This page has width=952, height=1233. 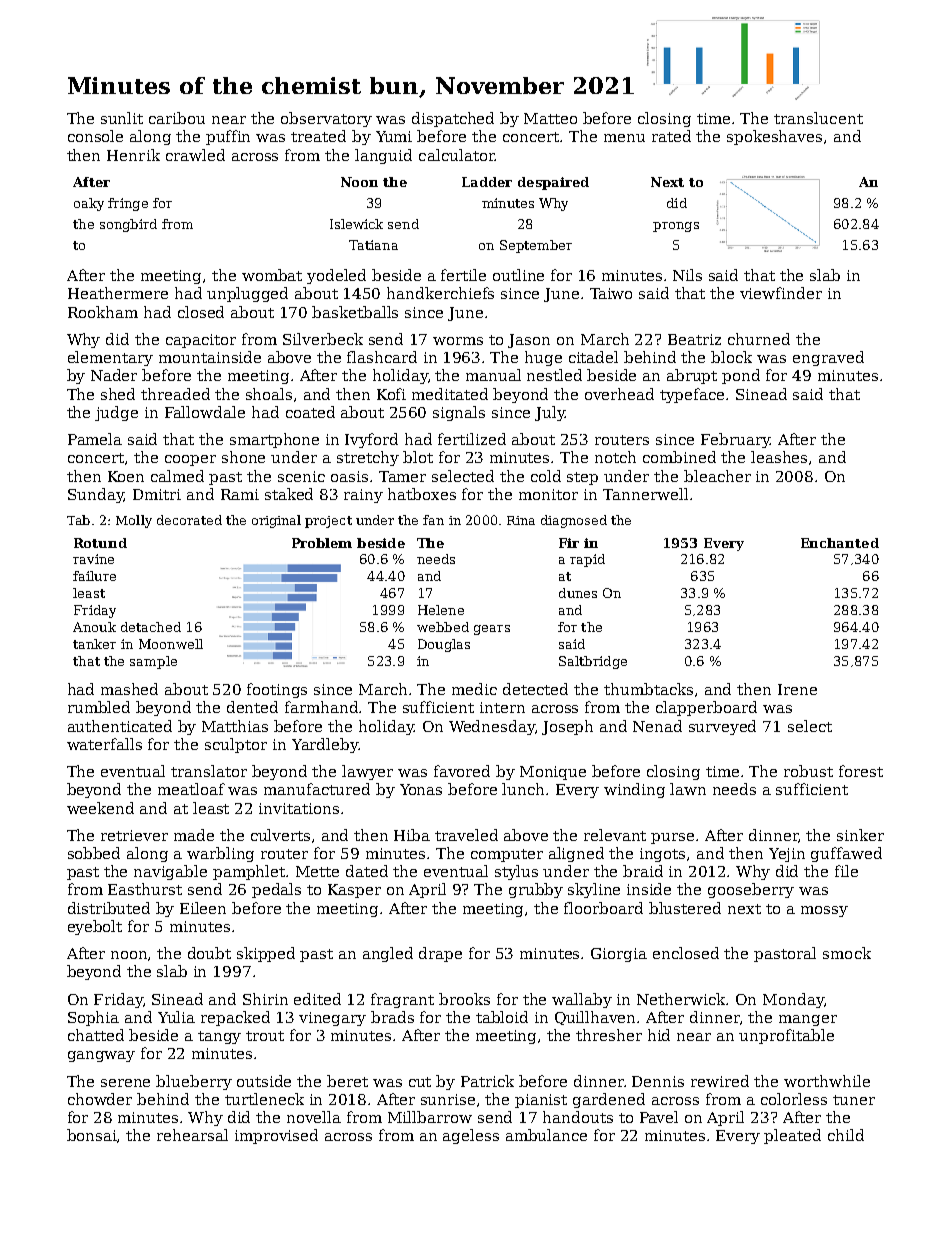 I want to click on caribou, so click(x=177, y=118).
